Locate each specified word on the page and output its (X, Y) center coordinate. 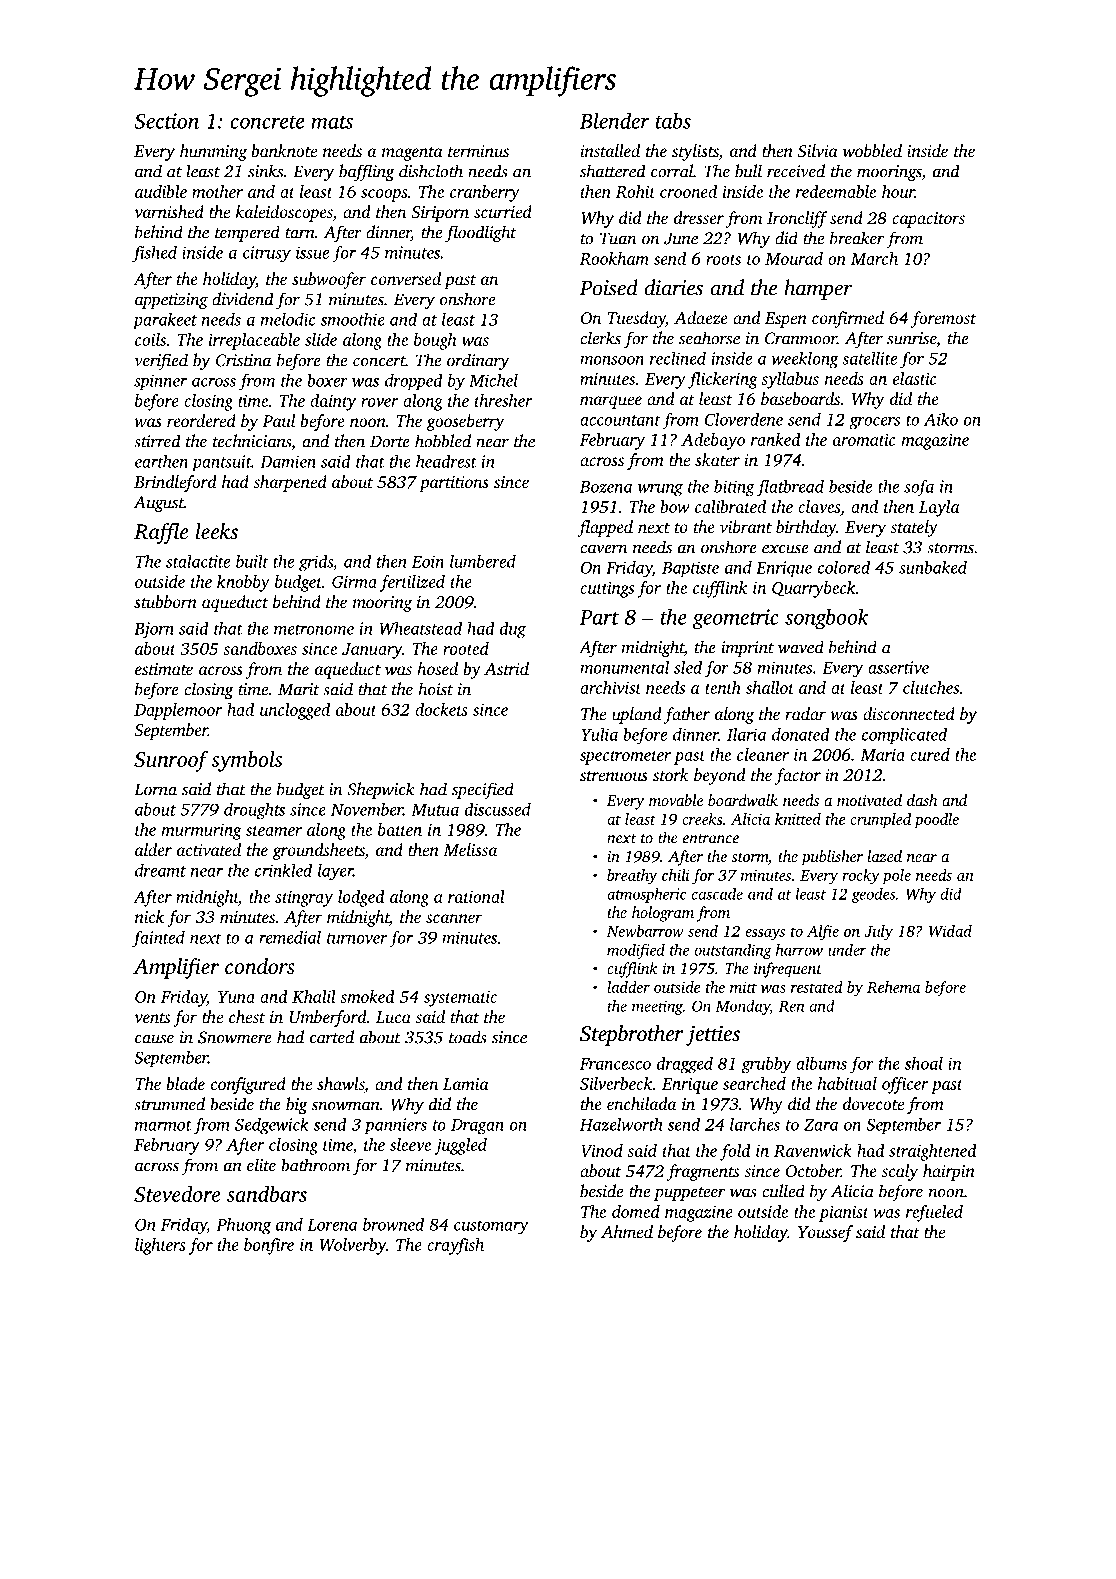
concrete (267, 122)
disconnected (909, 713)
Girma (354, 581)
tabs (673, 121)
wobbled (872, 150)
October (813, 1171)
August (159, 504)
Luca (393, 1017)
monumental (624, 667)
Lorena (332, 1225)
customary (491, 1227)
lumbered (483, 561)
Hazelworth (621, 1124)
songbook (827, 619)
